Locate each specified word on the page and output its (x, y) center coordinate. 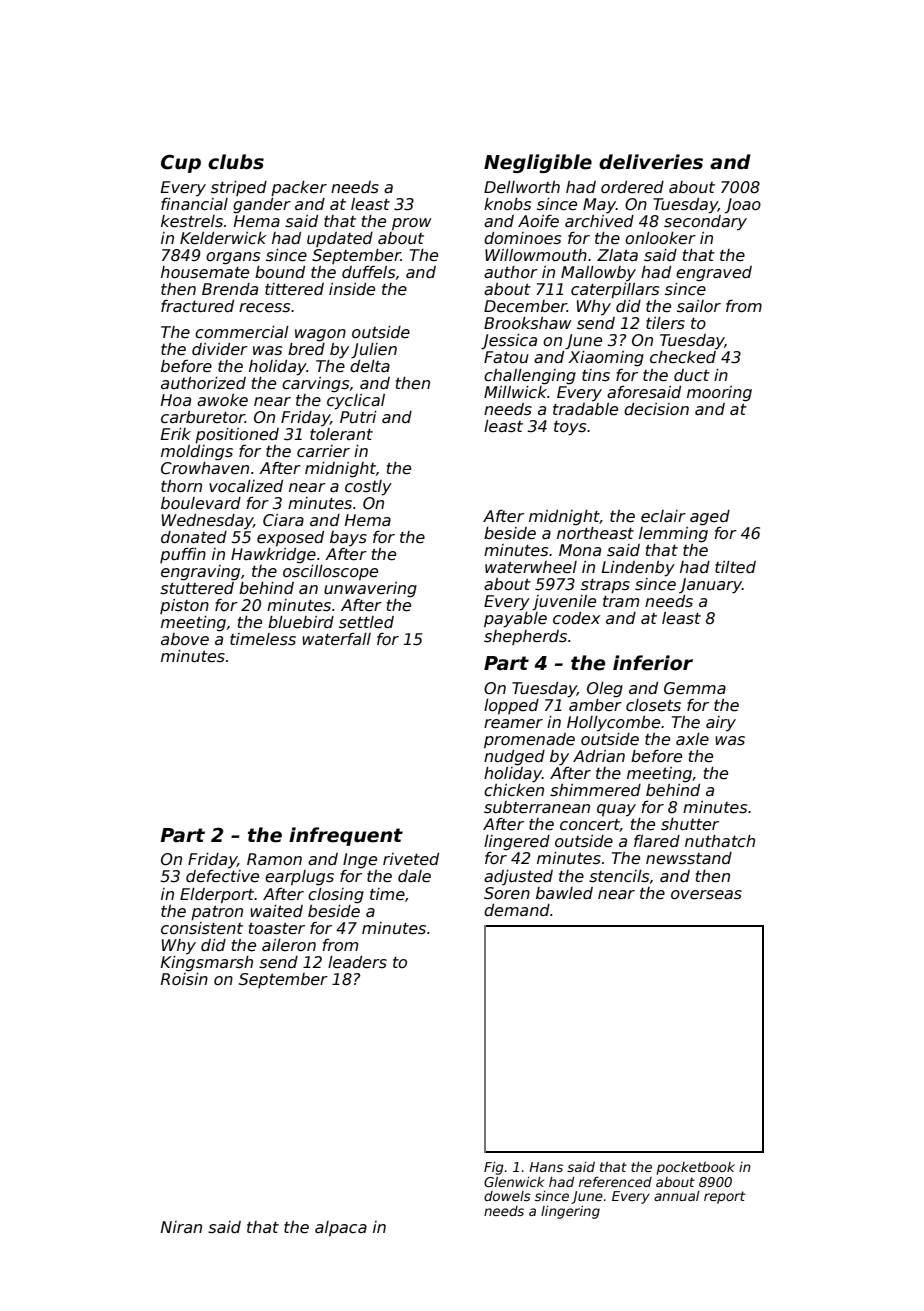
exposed (290, 538)
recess (264, 308)
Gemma (695, 688)
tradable (585, 409)
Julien (374, 350)
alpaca (341, 1228)
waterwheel (531, 567)
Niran (181, 1227)
